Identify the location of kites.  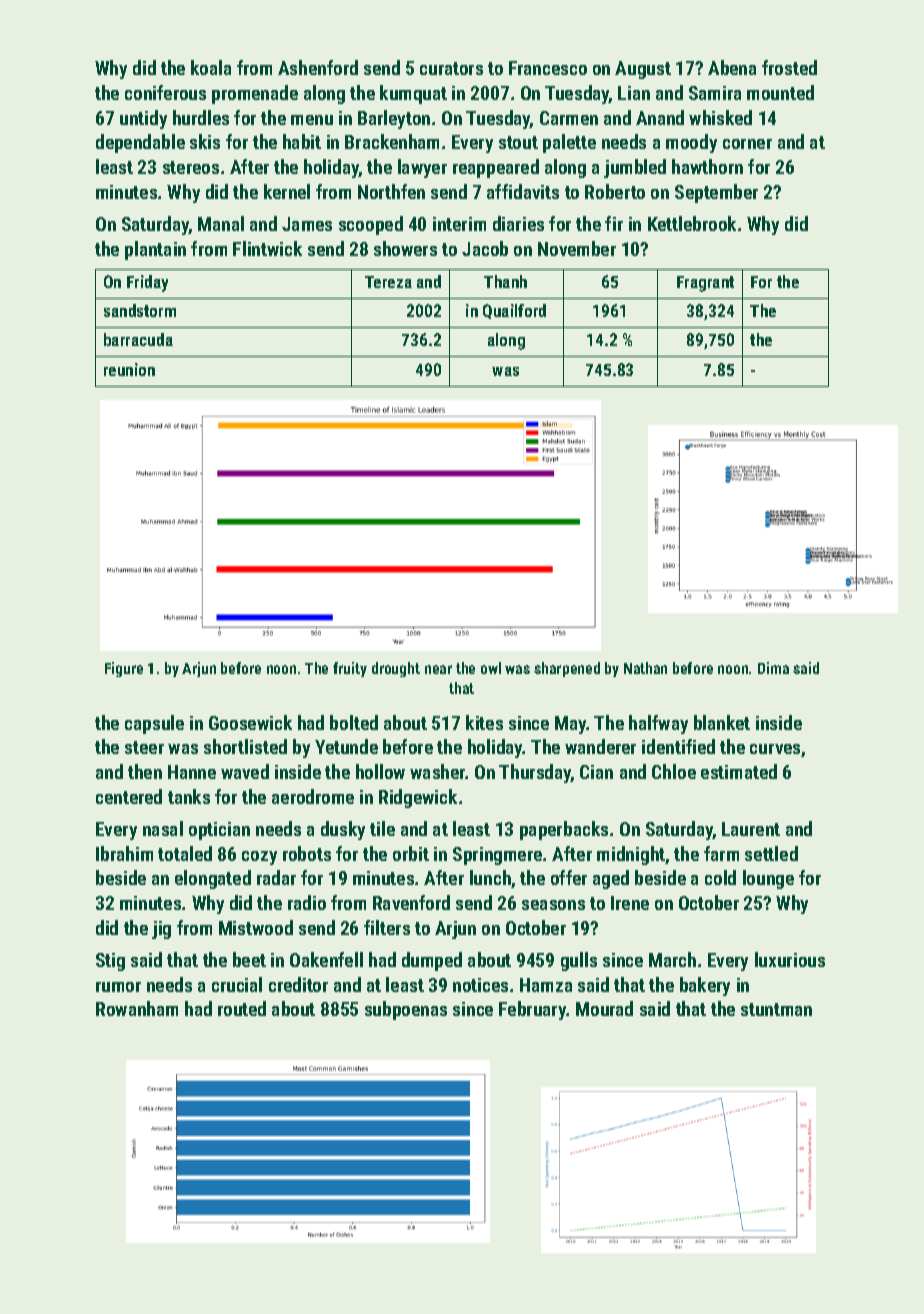
(484, 722).
